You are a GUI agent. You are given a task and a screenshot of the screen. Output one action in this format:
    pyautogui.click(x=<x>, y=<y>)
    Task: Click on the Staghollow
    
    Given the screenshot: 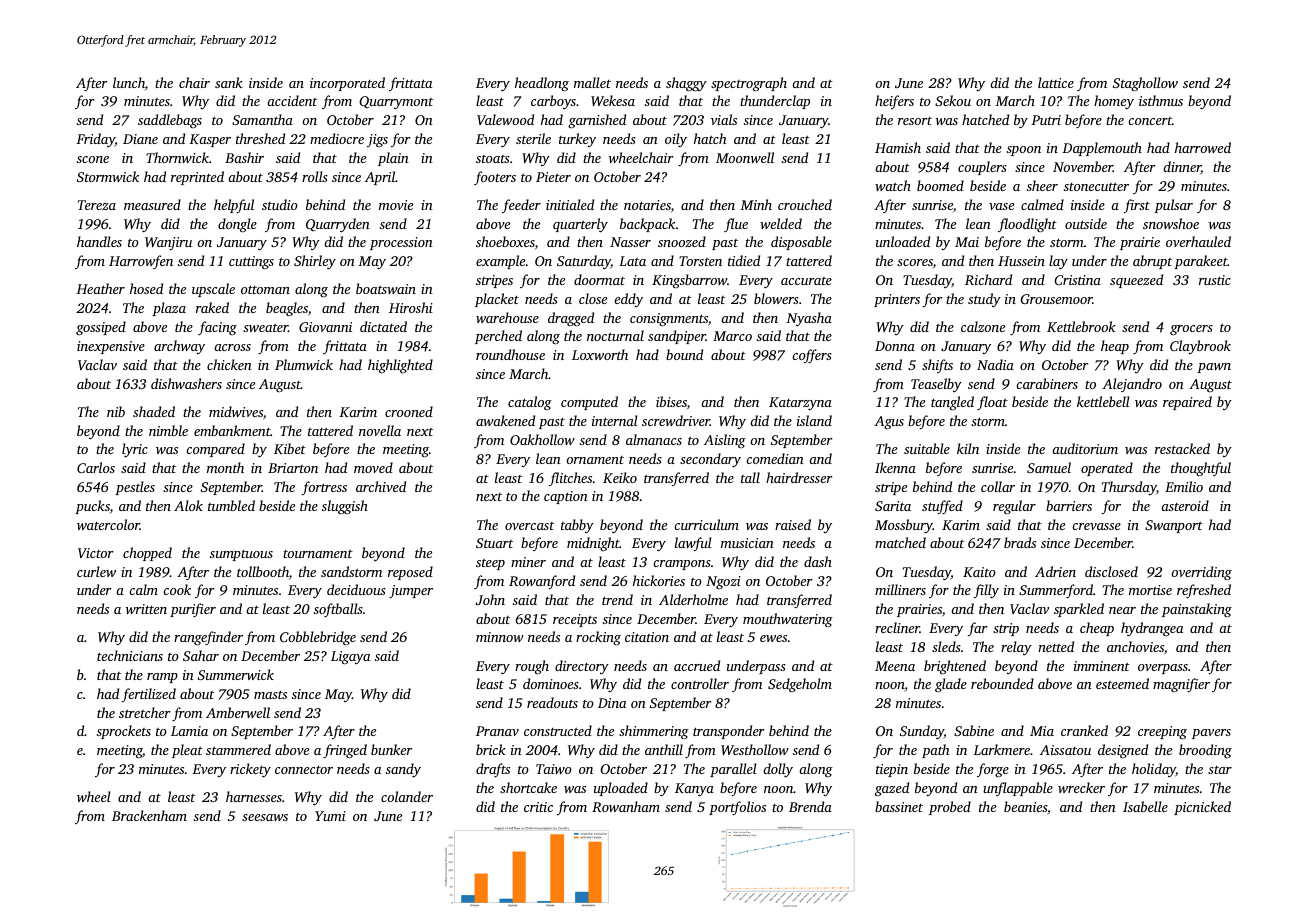 What is the action you would take?
    pyautogui.click(x=1145, y=84)
